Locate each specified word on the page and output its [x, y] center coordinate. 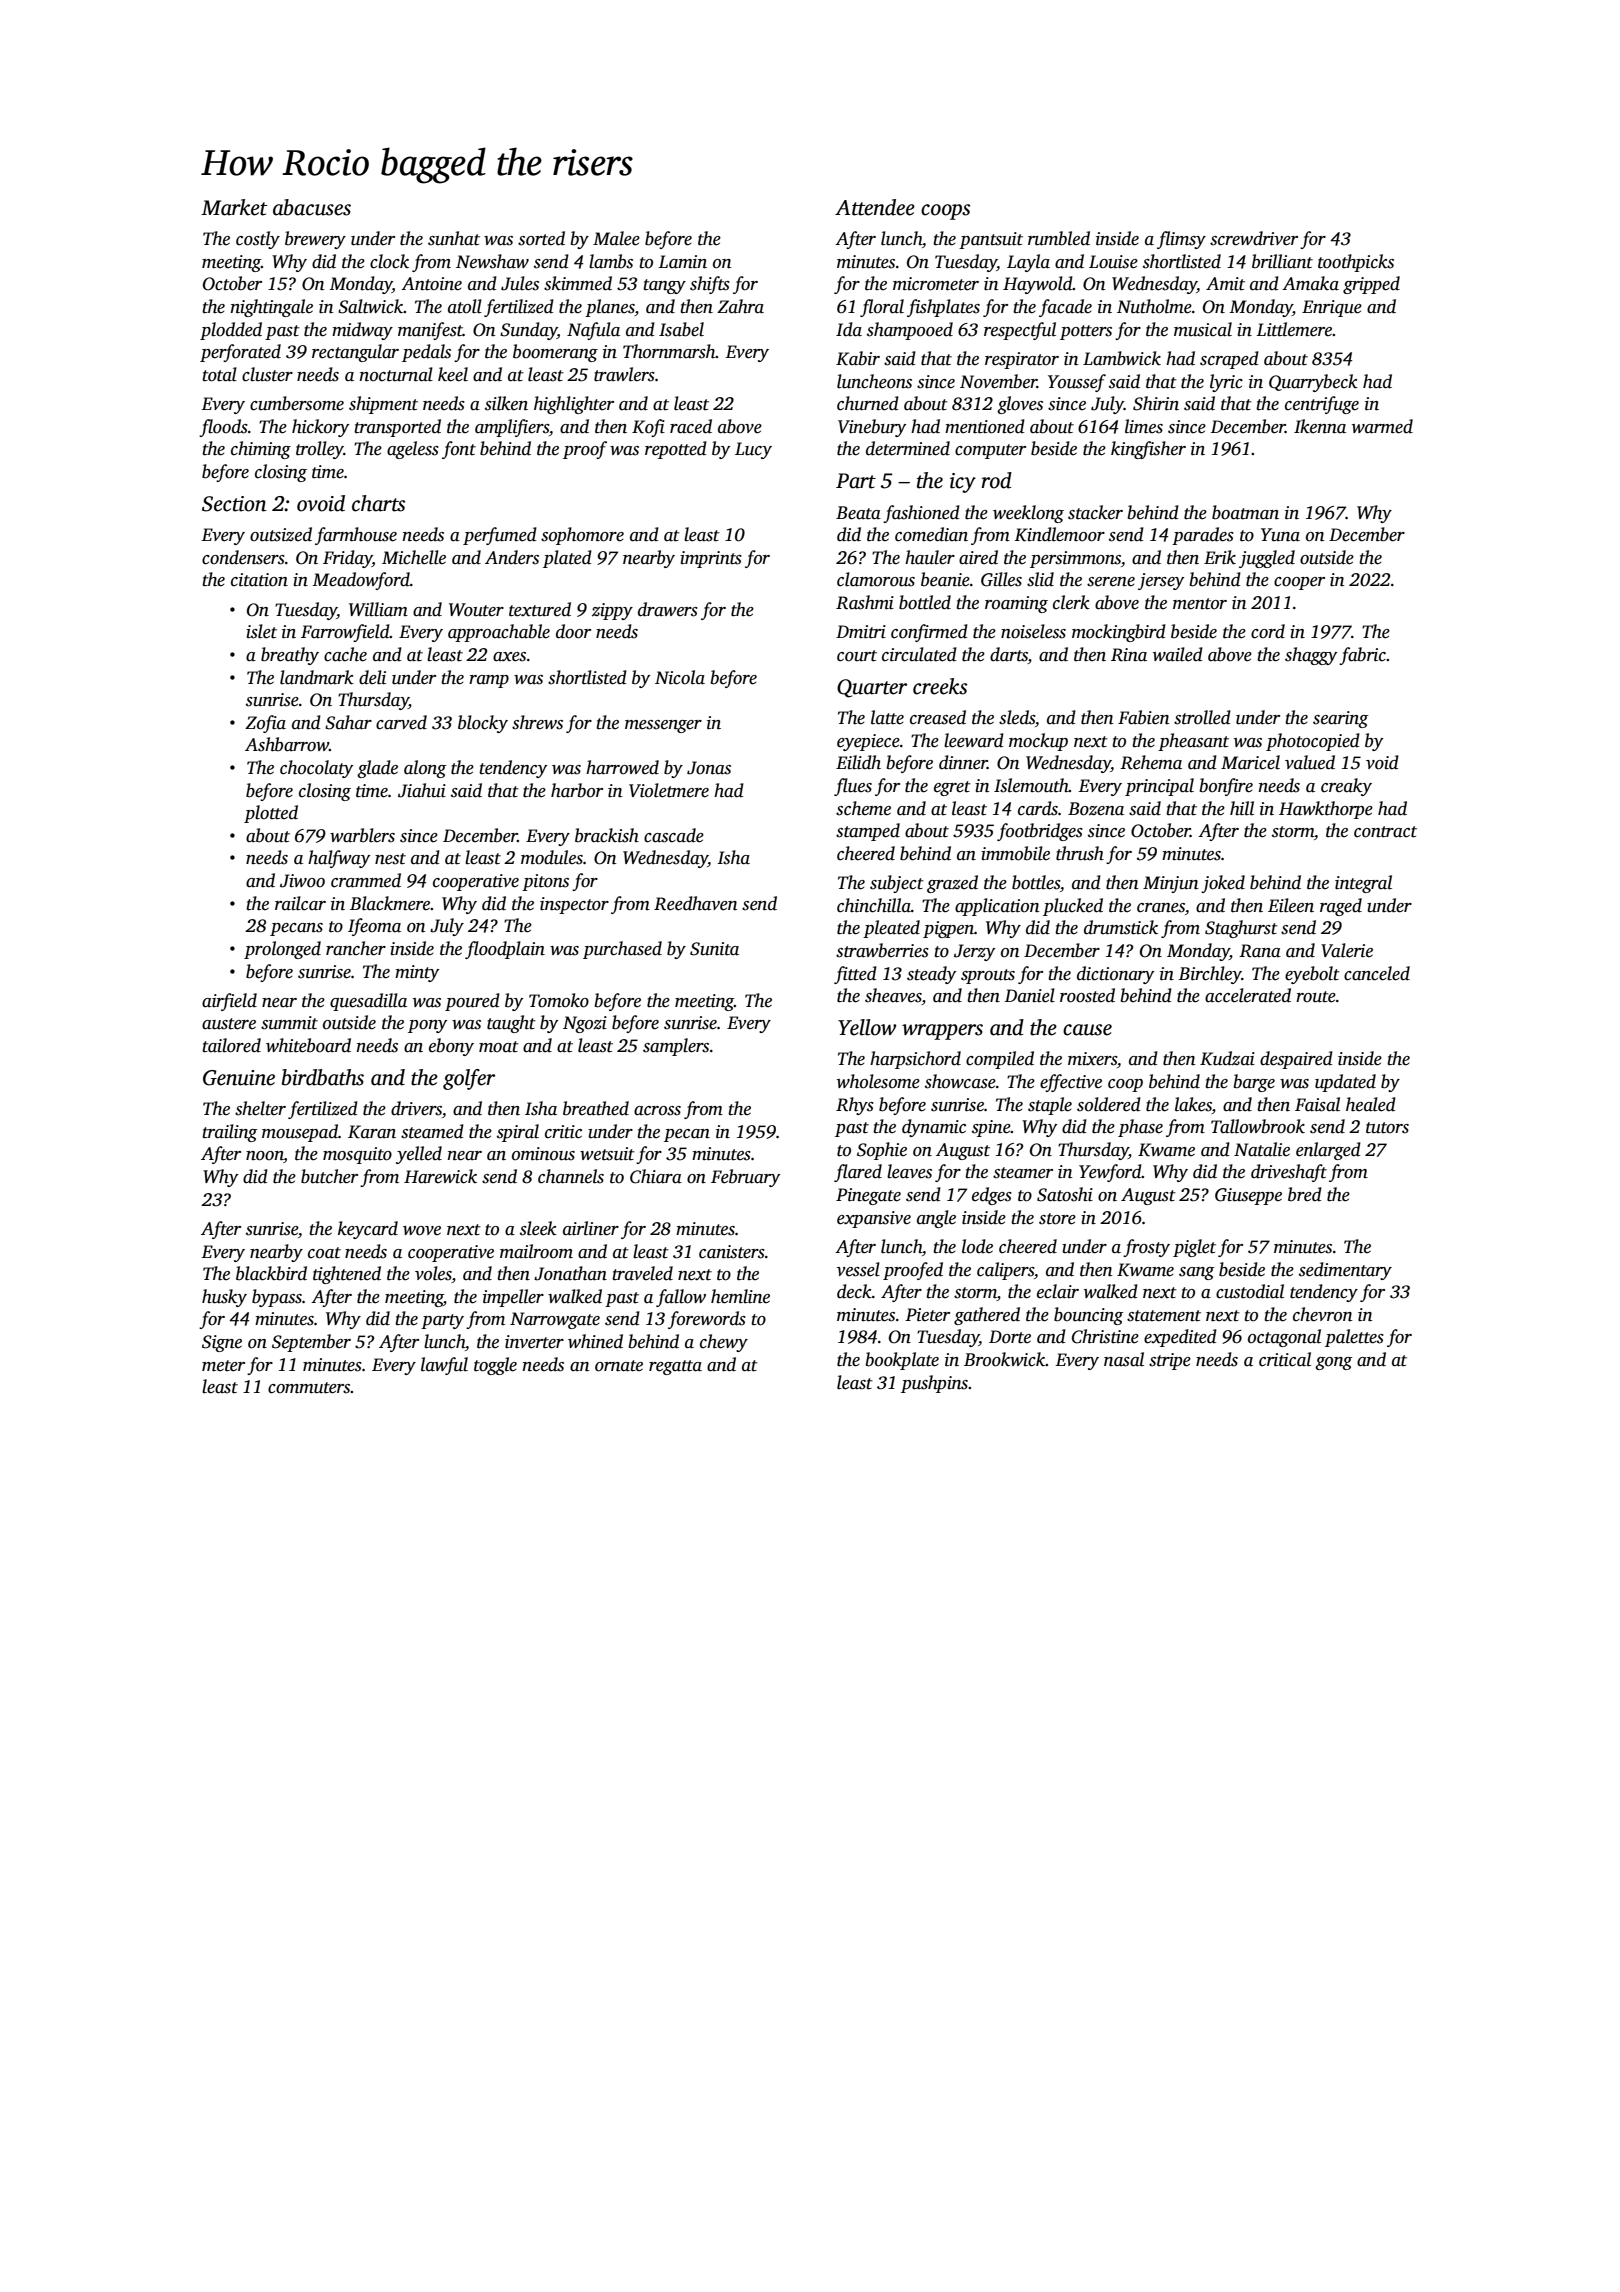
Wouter [476, 610]
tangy [664, 286]
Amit [1225, 284]
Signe [222, 1343]
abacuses [312, 207]
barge [1254, 1083]
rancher [356, 948]
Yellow [867, 1027]
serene [1111, 582]
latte [887, 717]
